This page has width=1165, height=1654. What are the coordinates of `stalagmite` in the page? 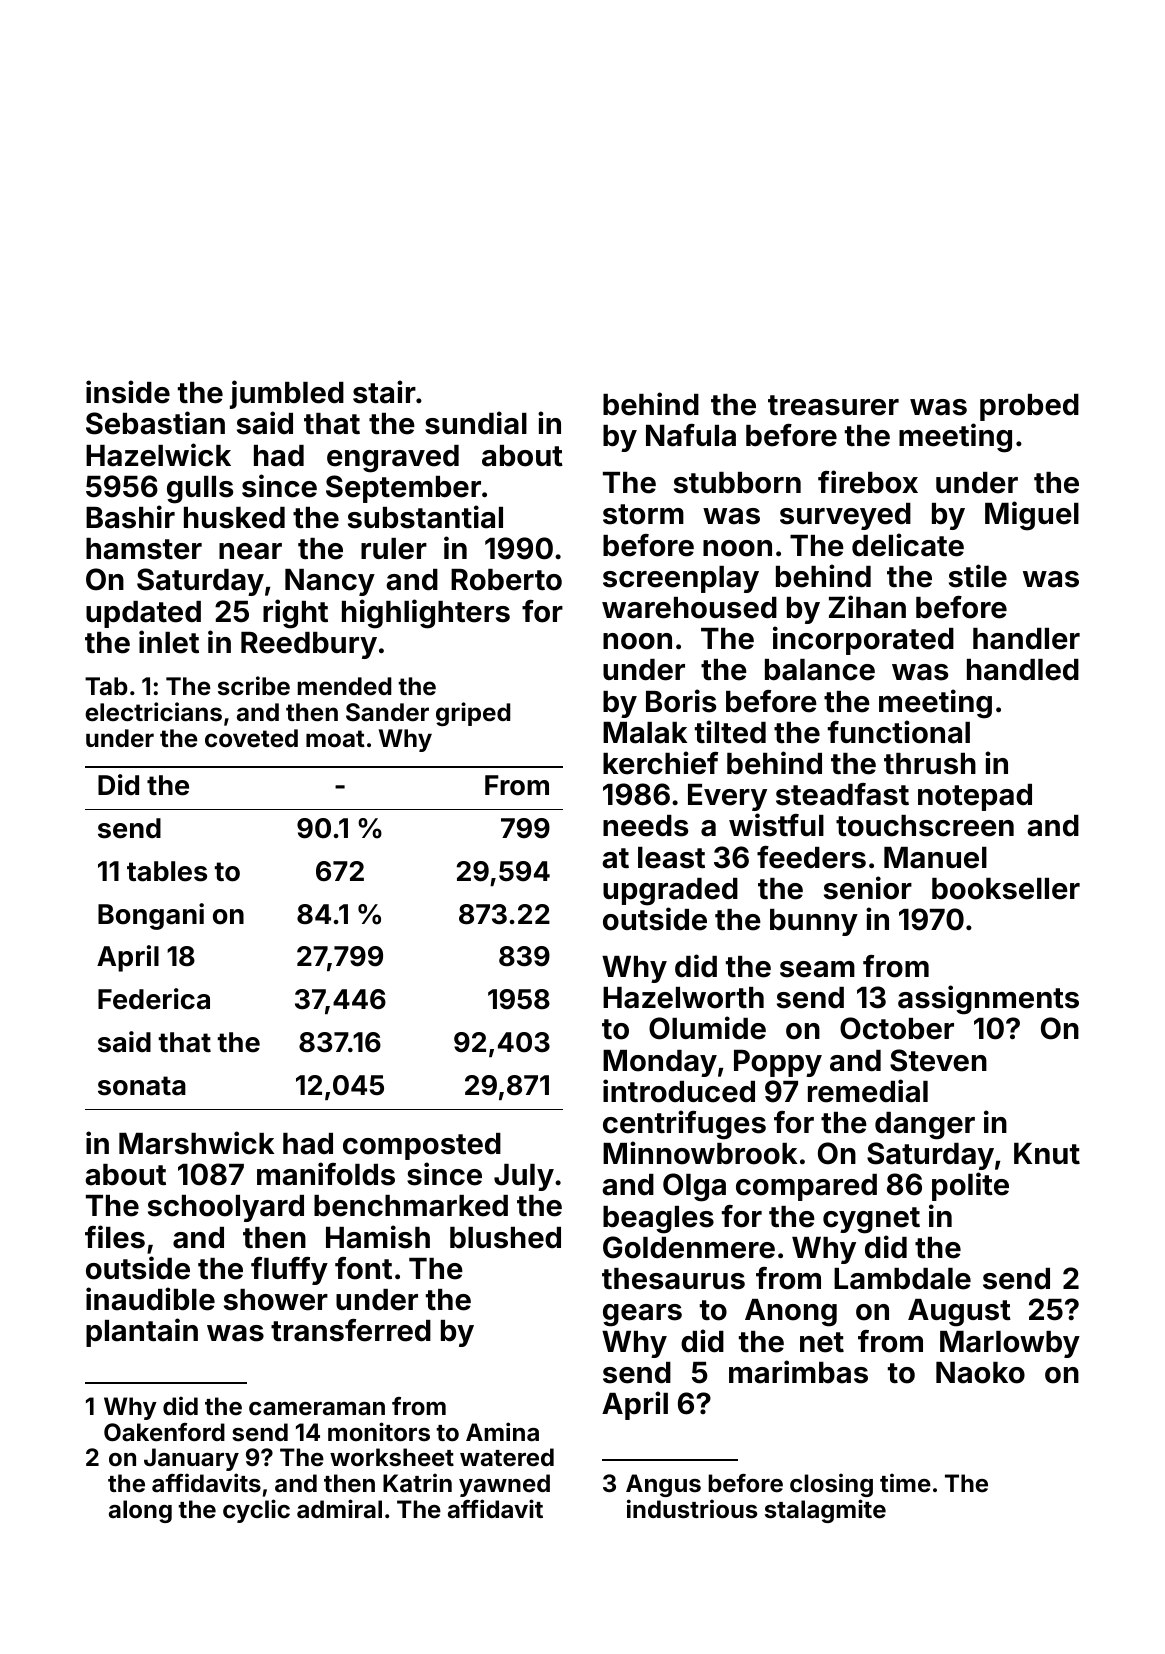 It's located at (825, 1511).
